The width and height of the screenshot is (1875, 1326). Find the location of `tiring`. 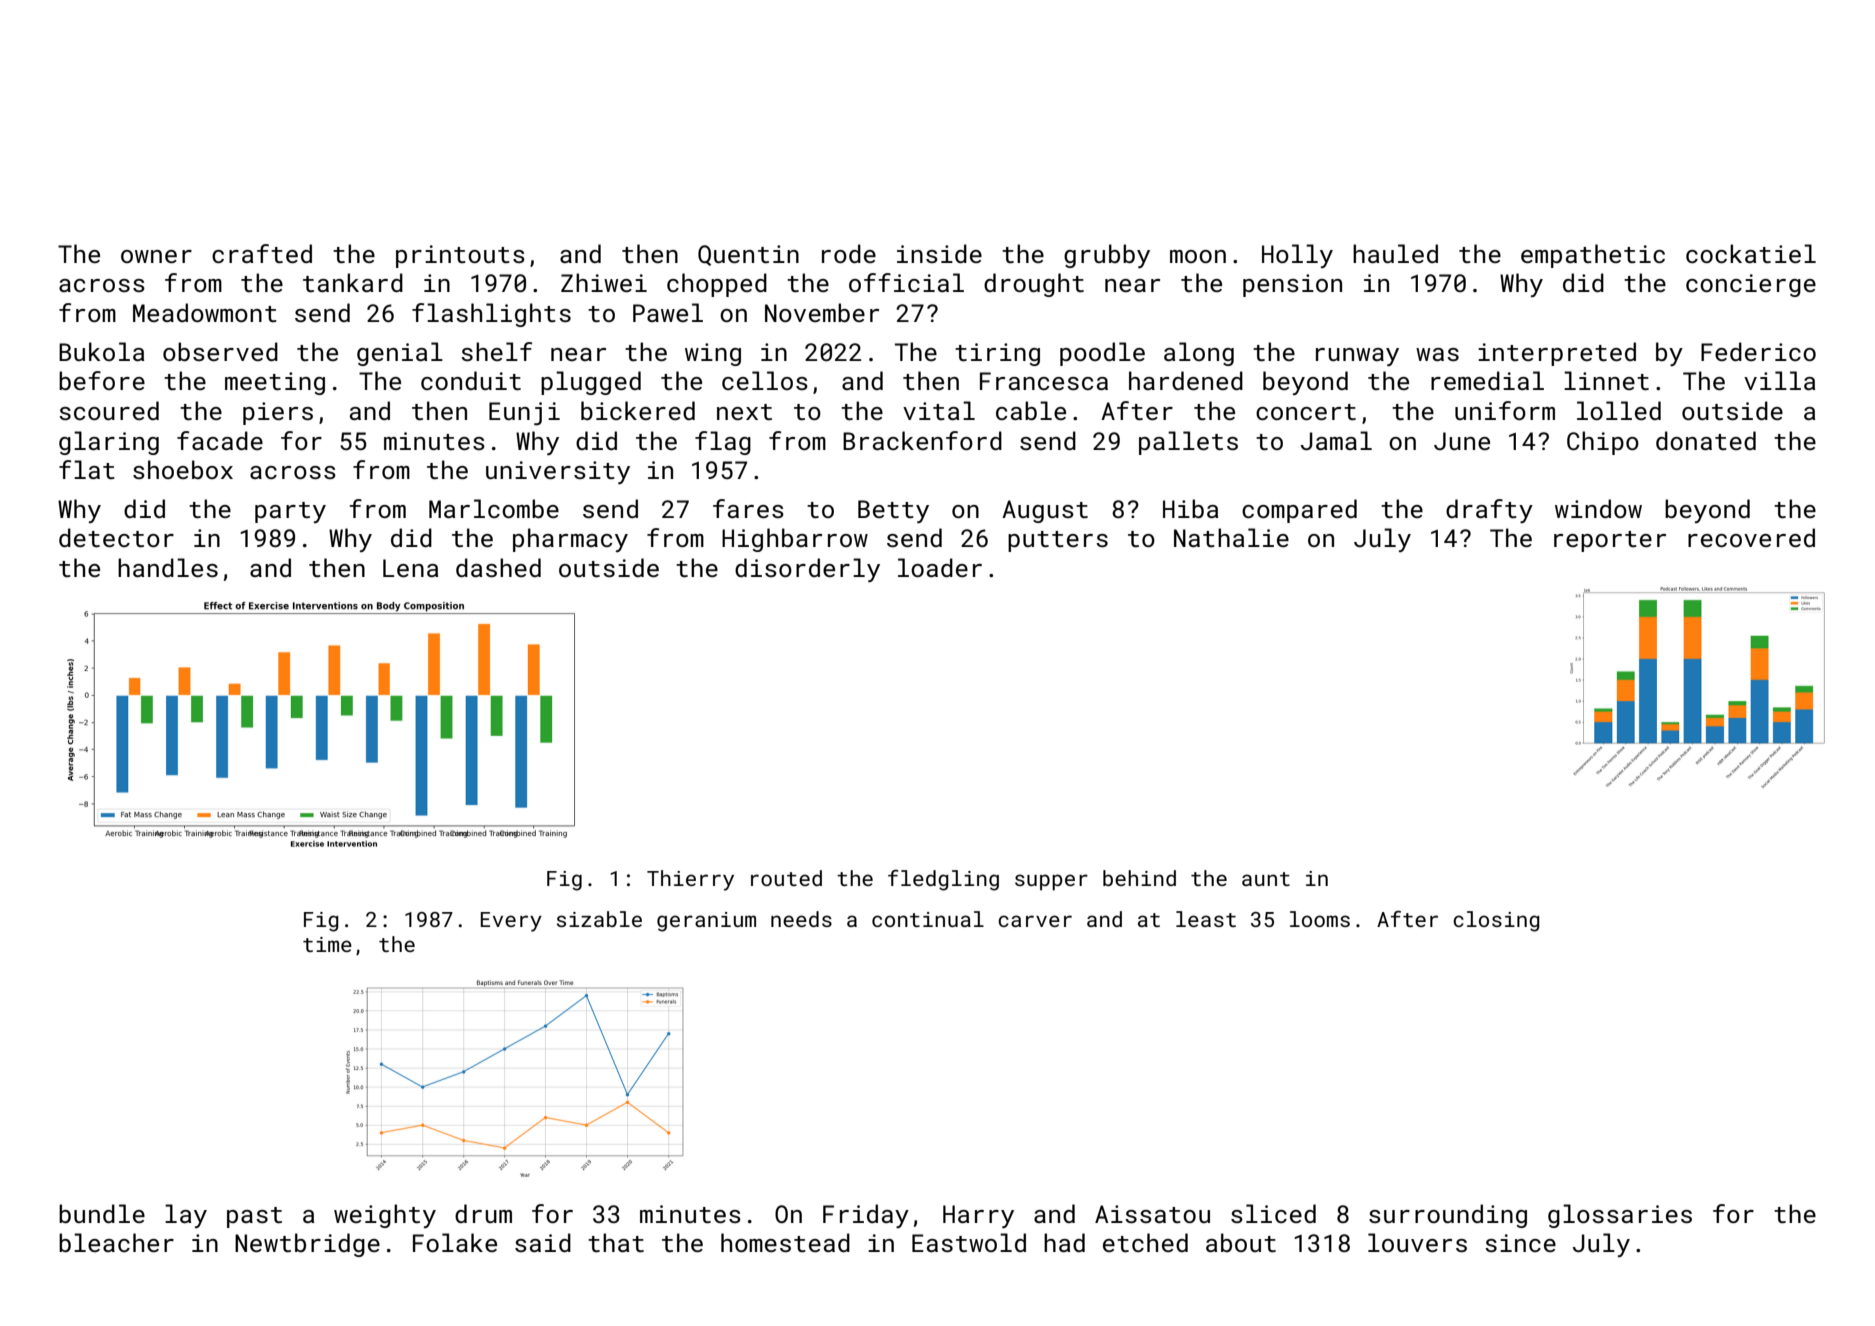

tiring is located at coordinates (997, 354).
